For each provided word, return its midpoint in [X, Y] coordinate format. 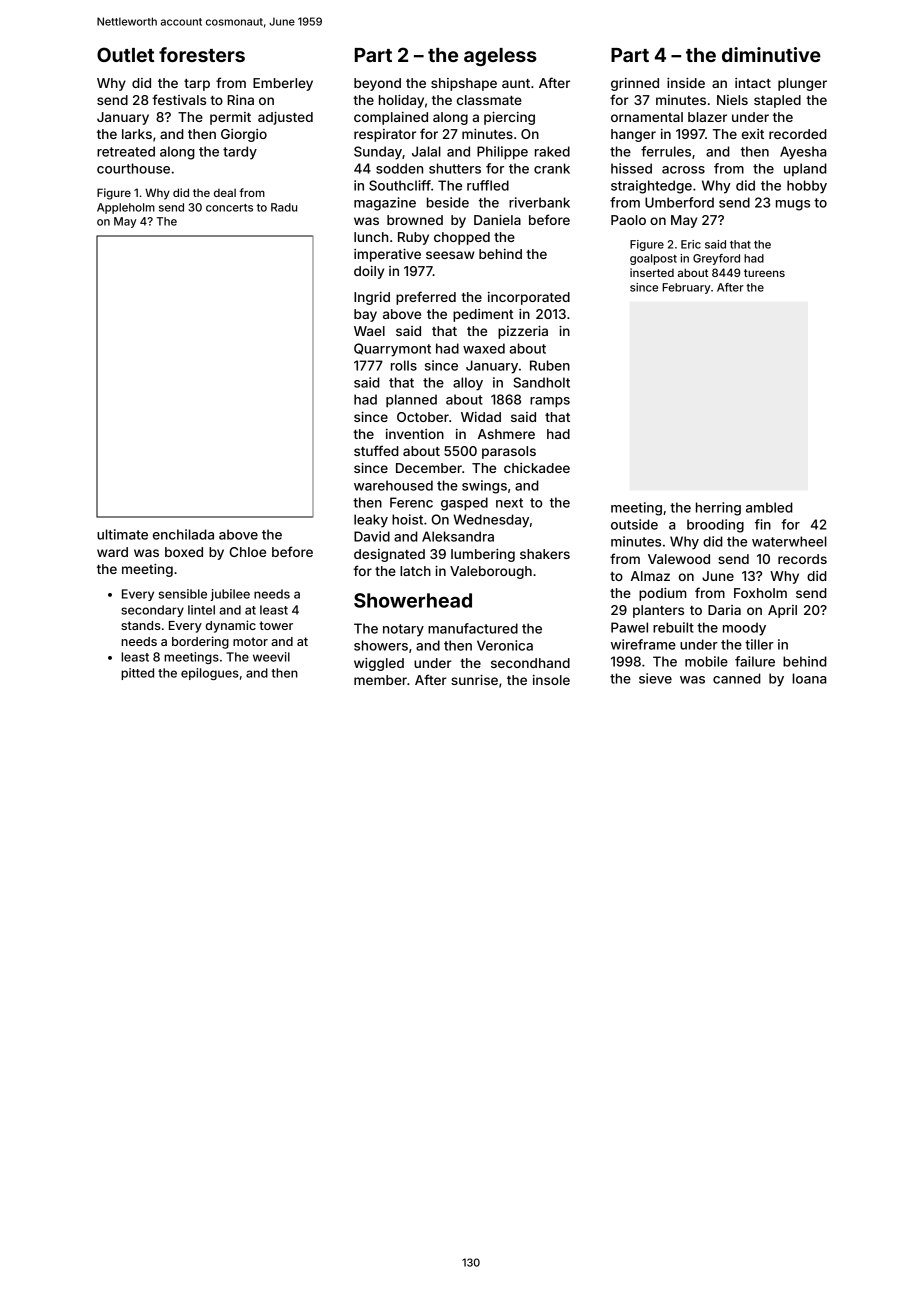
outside [634, 524]
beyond [377, 84]
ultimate [122, 534]
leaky [371, 521]
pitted [137, 674]
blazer [707, 117]
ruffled [488, 185]
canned [737, 678]
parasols [509, 452]
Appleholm [126, 208]
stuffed [376, 450]
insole [551, 680]
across [683, 170]
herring [718, 509]
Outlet [125, 54]
